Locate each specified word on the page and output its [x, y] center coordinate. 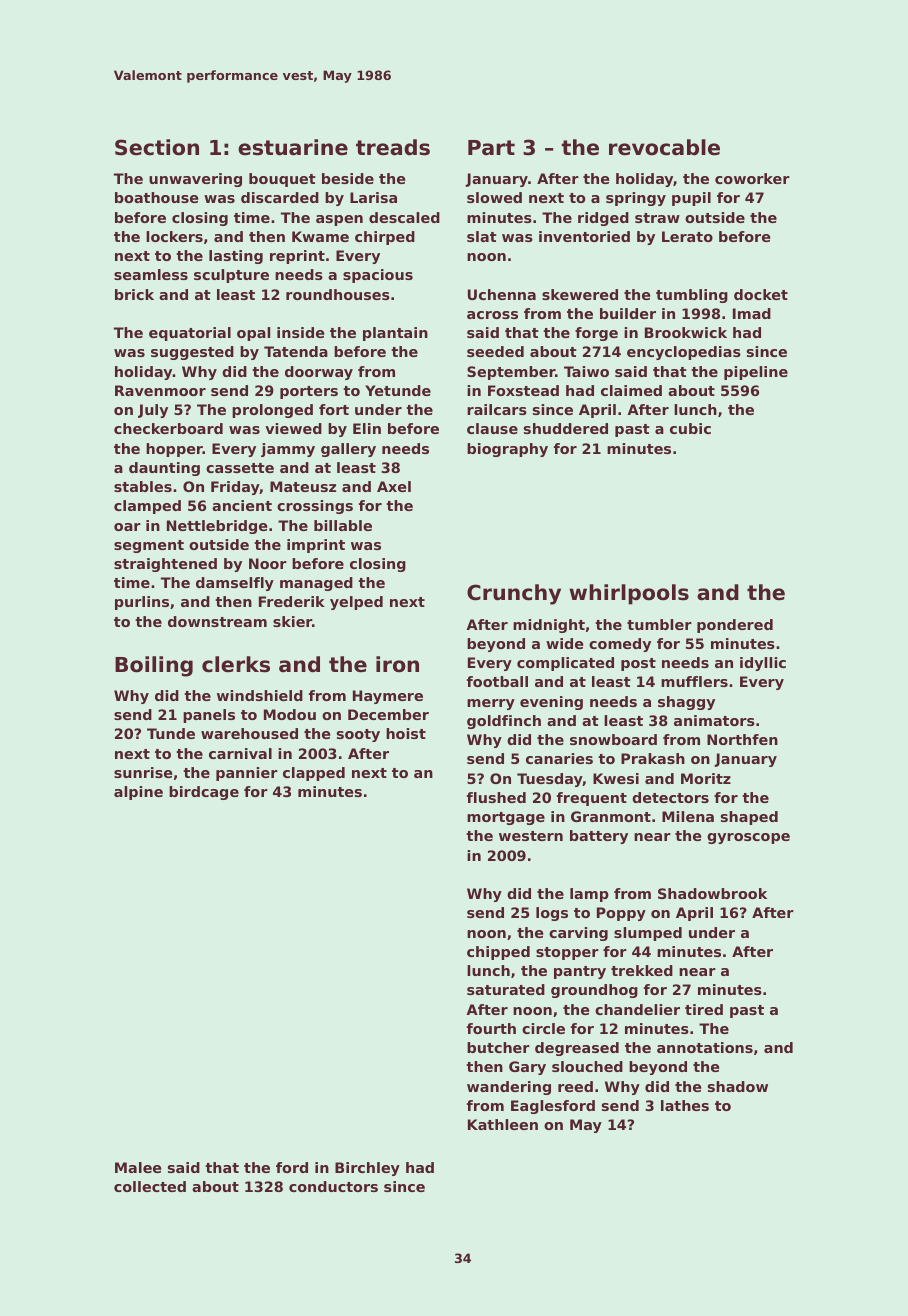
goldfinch [504, 722]
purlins [142, 603]
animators [714, 720]
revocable [664, 147]
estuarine [293, 147]
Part [491, 148]
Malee [138, 1167]
